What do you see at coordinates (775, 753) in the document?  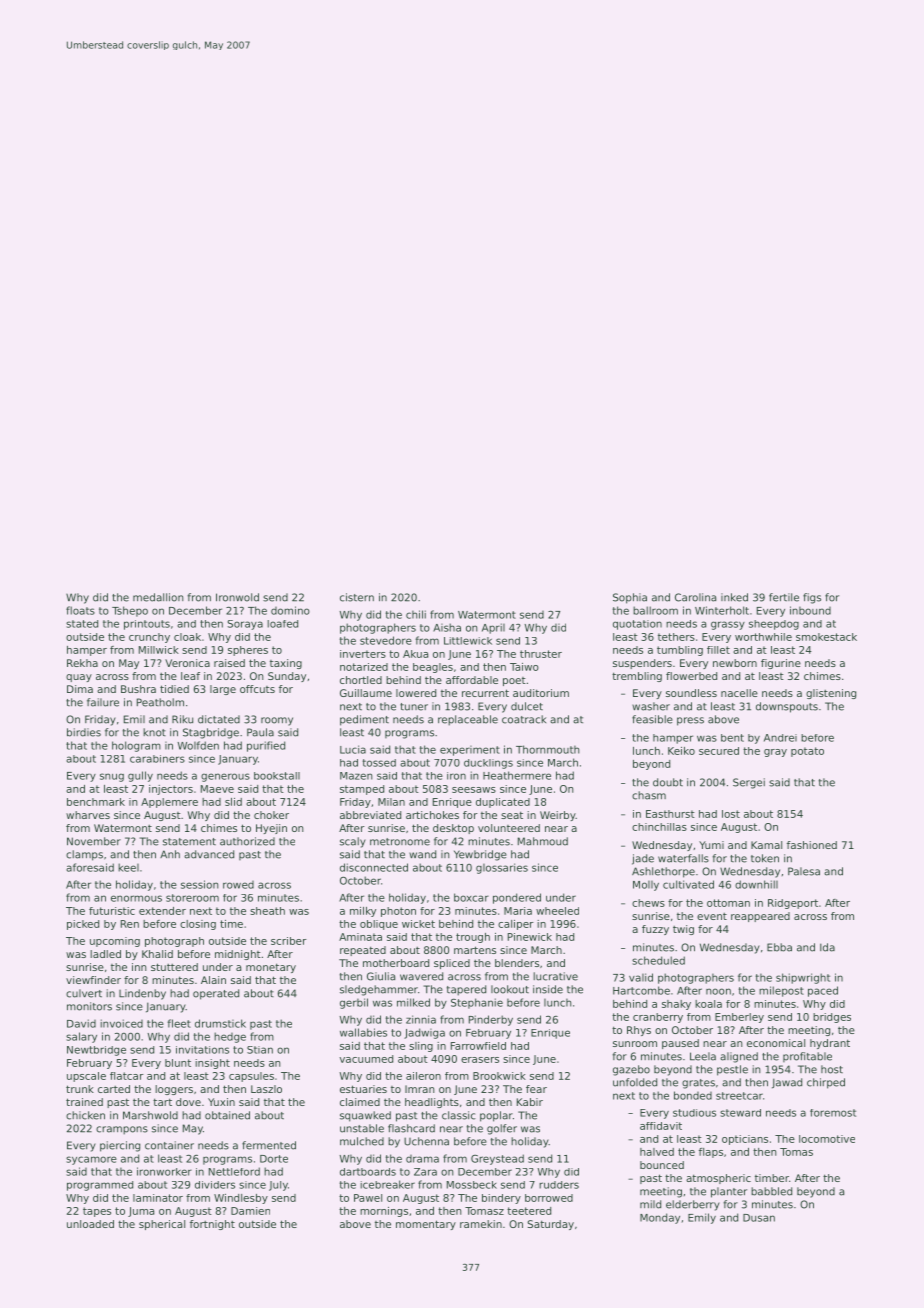 I see `gray` at bounding box center [775, 753].
